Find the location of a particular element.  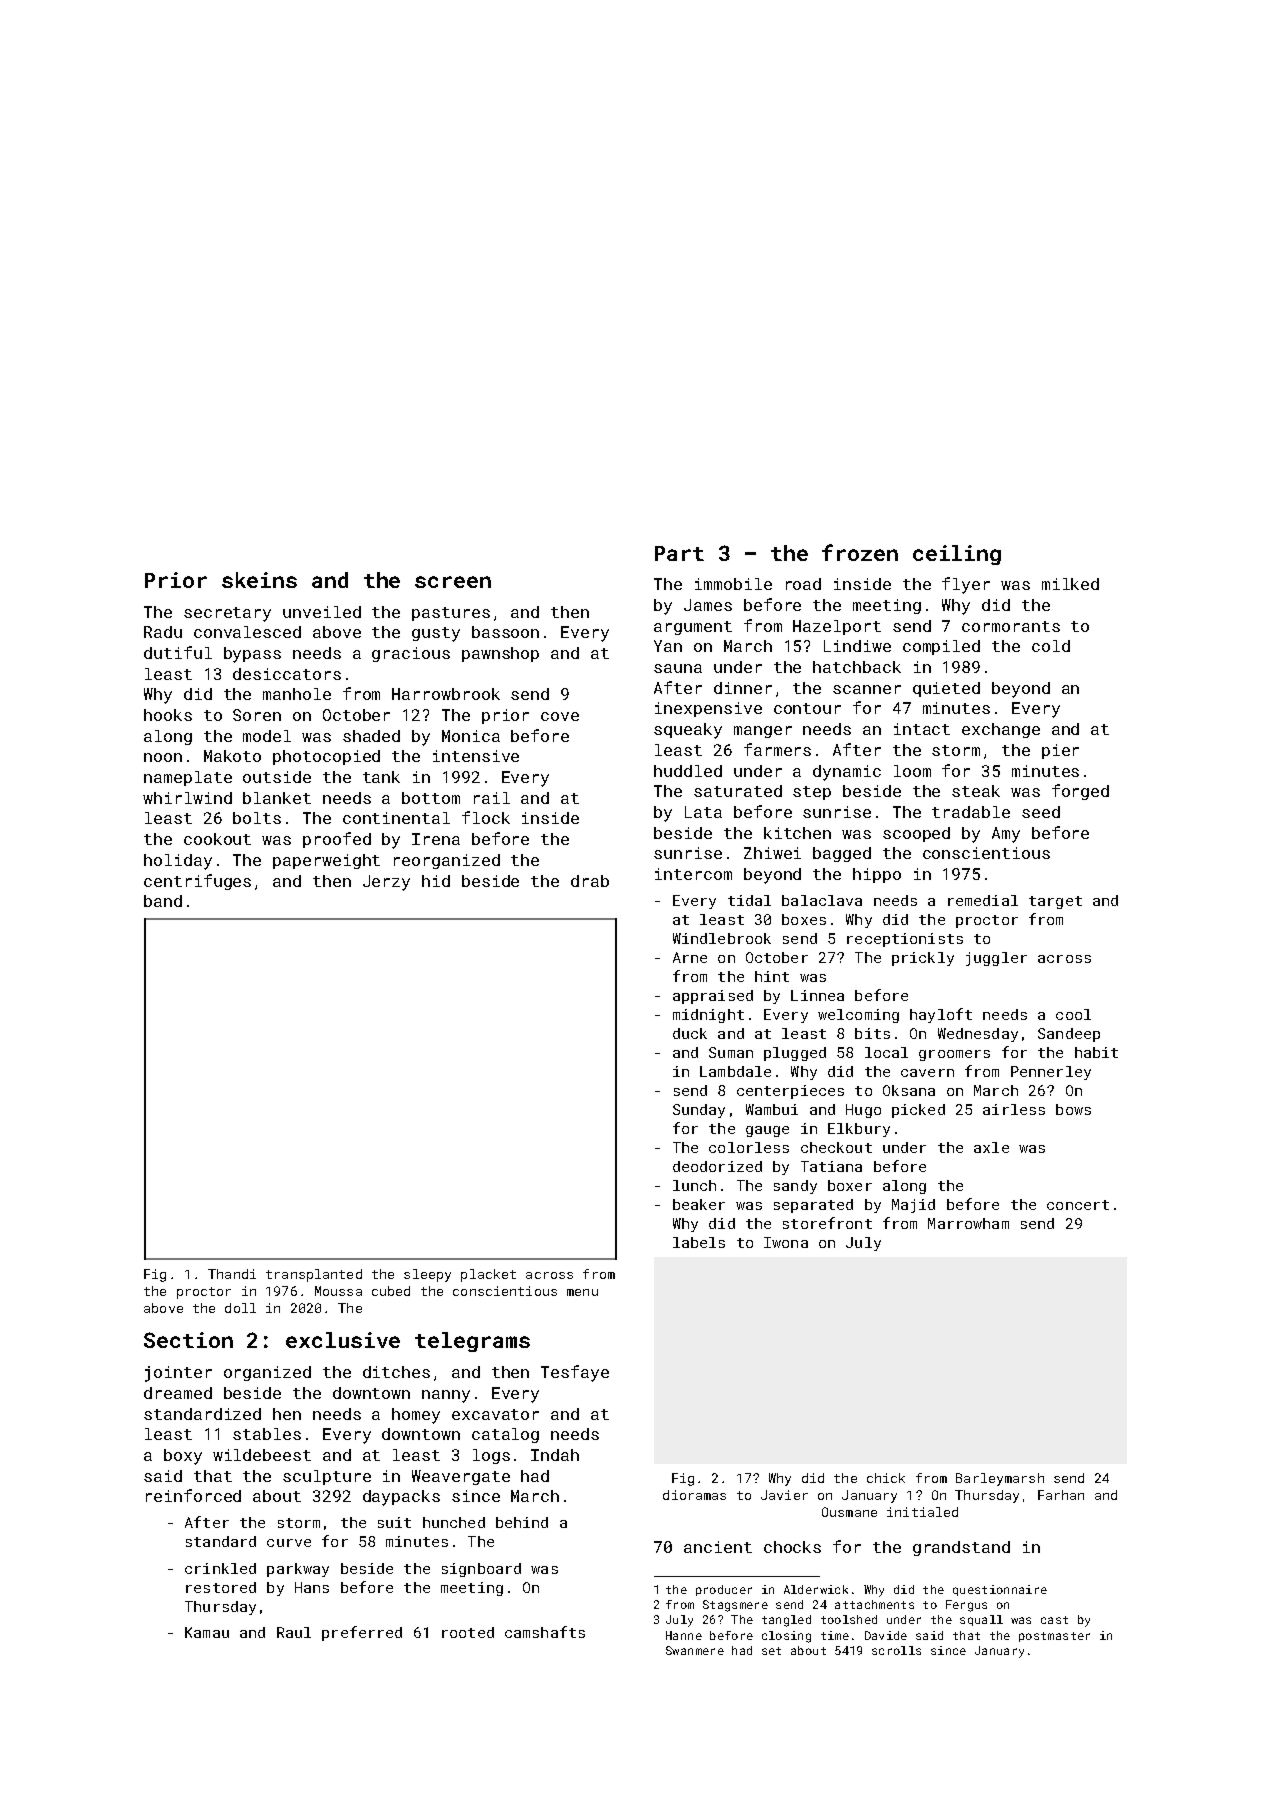

proofed is located at coordinates (337, 840).
